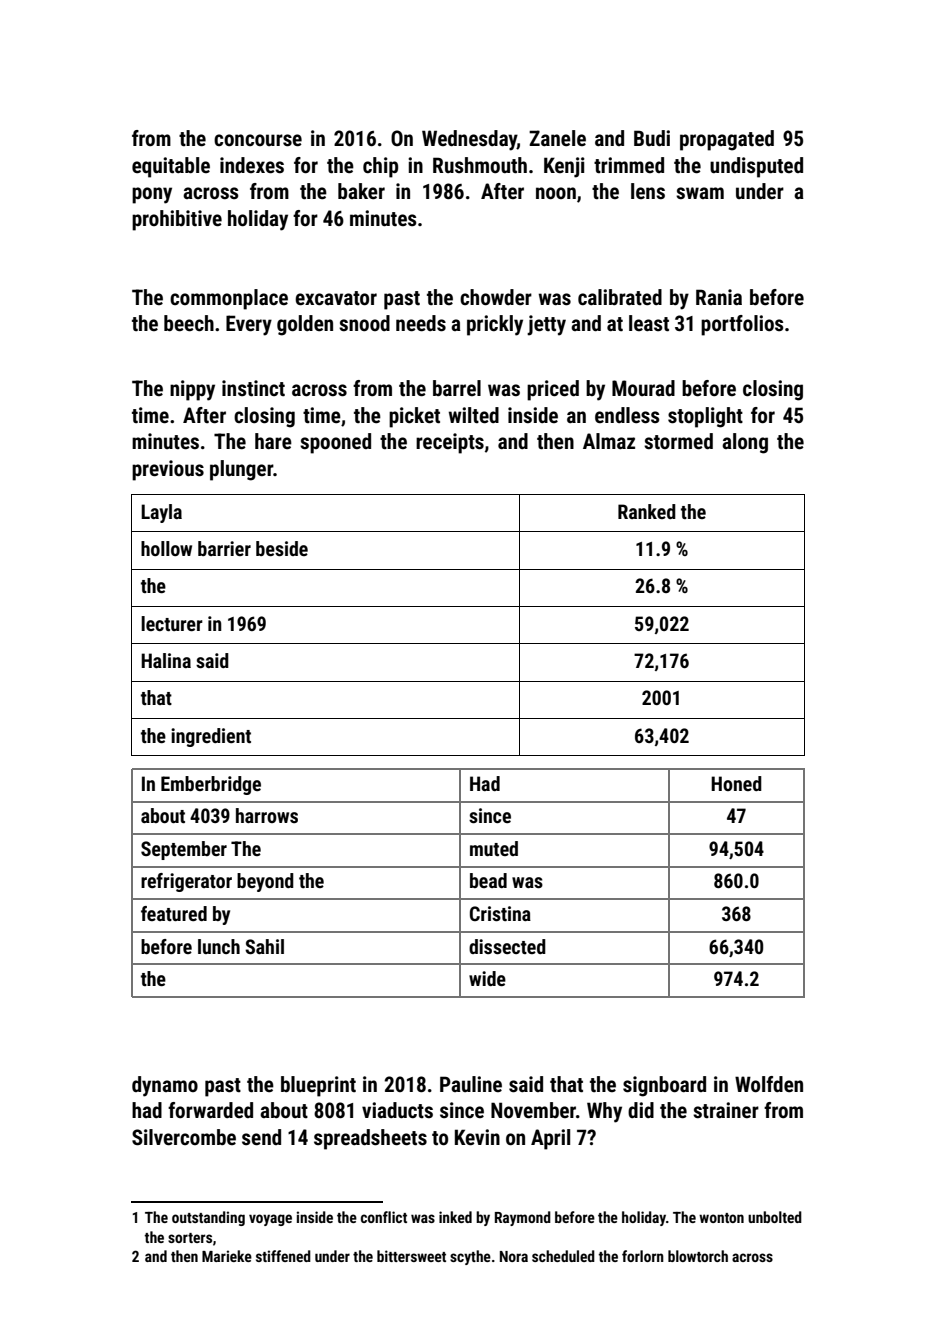  What do you see at coordinates (643, 1256) in the image?
I see `forlorn` at bounding box center [643, 1256].
